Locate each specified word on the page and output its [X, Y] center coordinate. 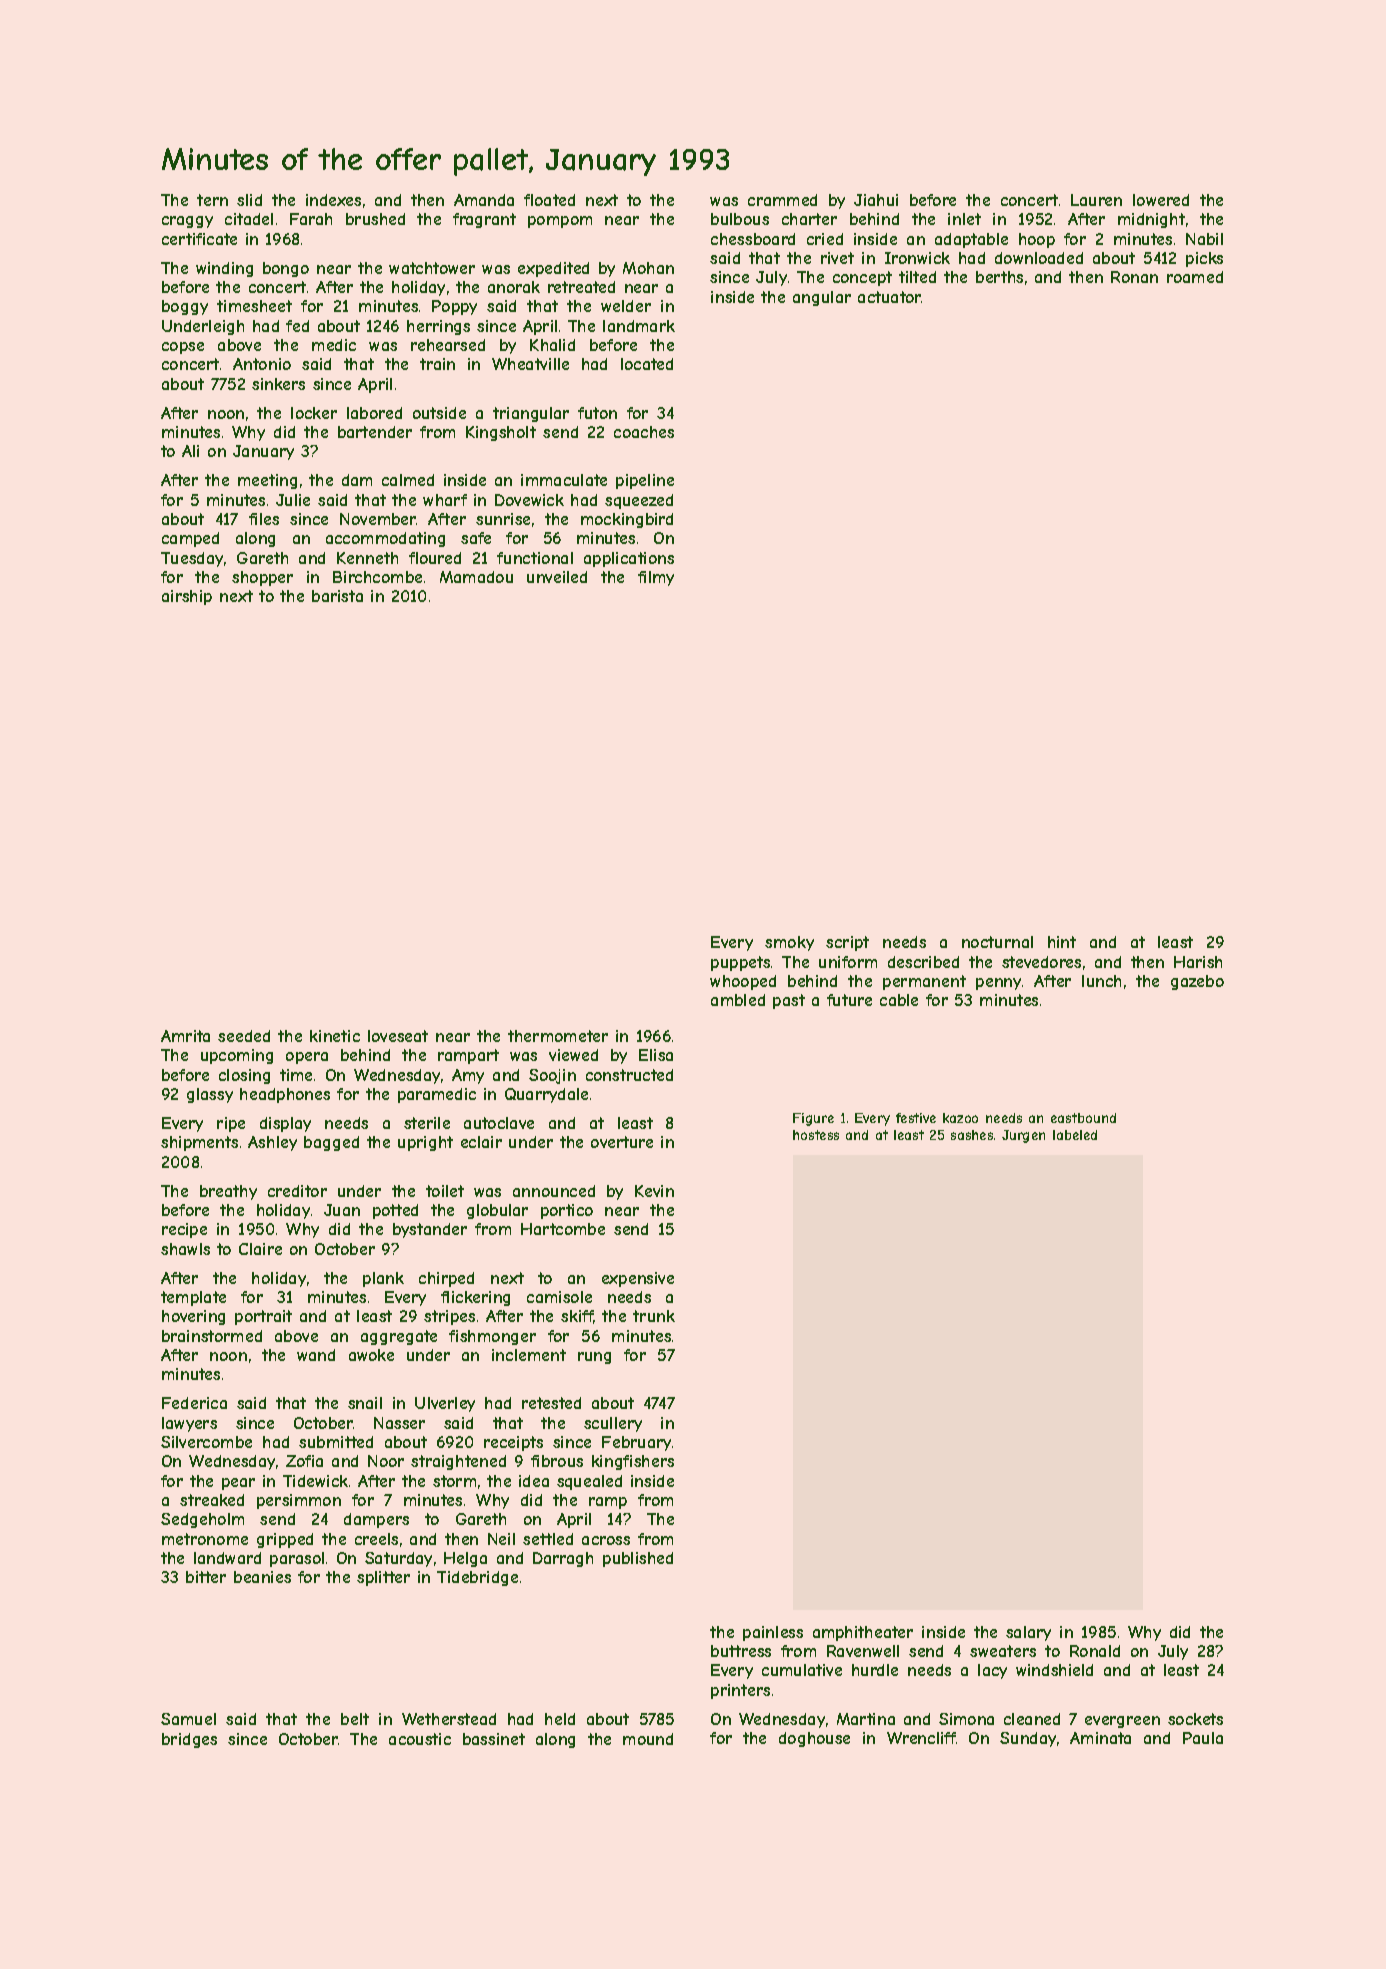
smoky [789, 943]
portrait [263, 1317]
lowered [1161, 200]
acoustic [420, 1739]
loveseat [398, 1036]
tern [212, 200]
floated [549, 200]
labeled [1075, 1135]
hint [1062, 942]
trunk [654, 1316]
